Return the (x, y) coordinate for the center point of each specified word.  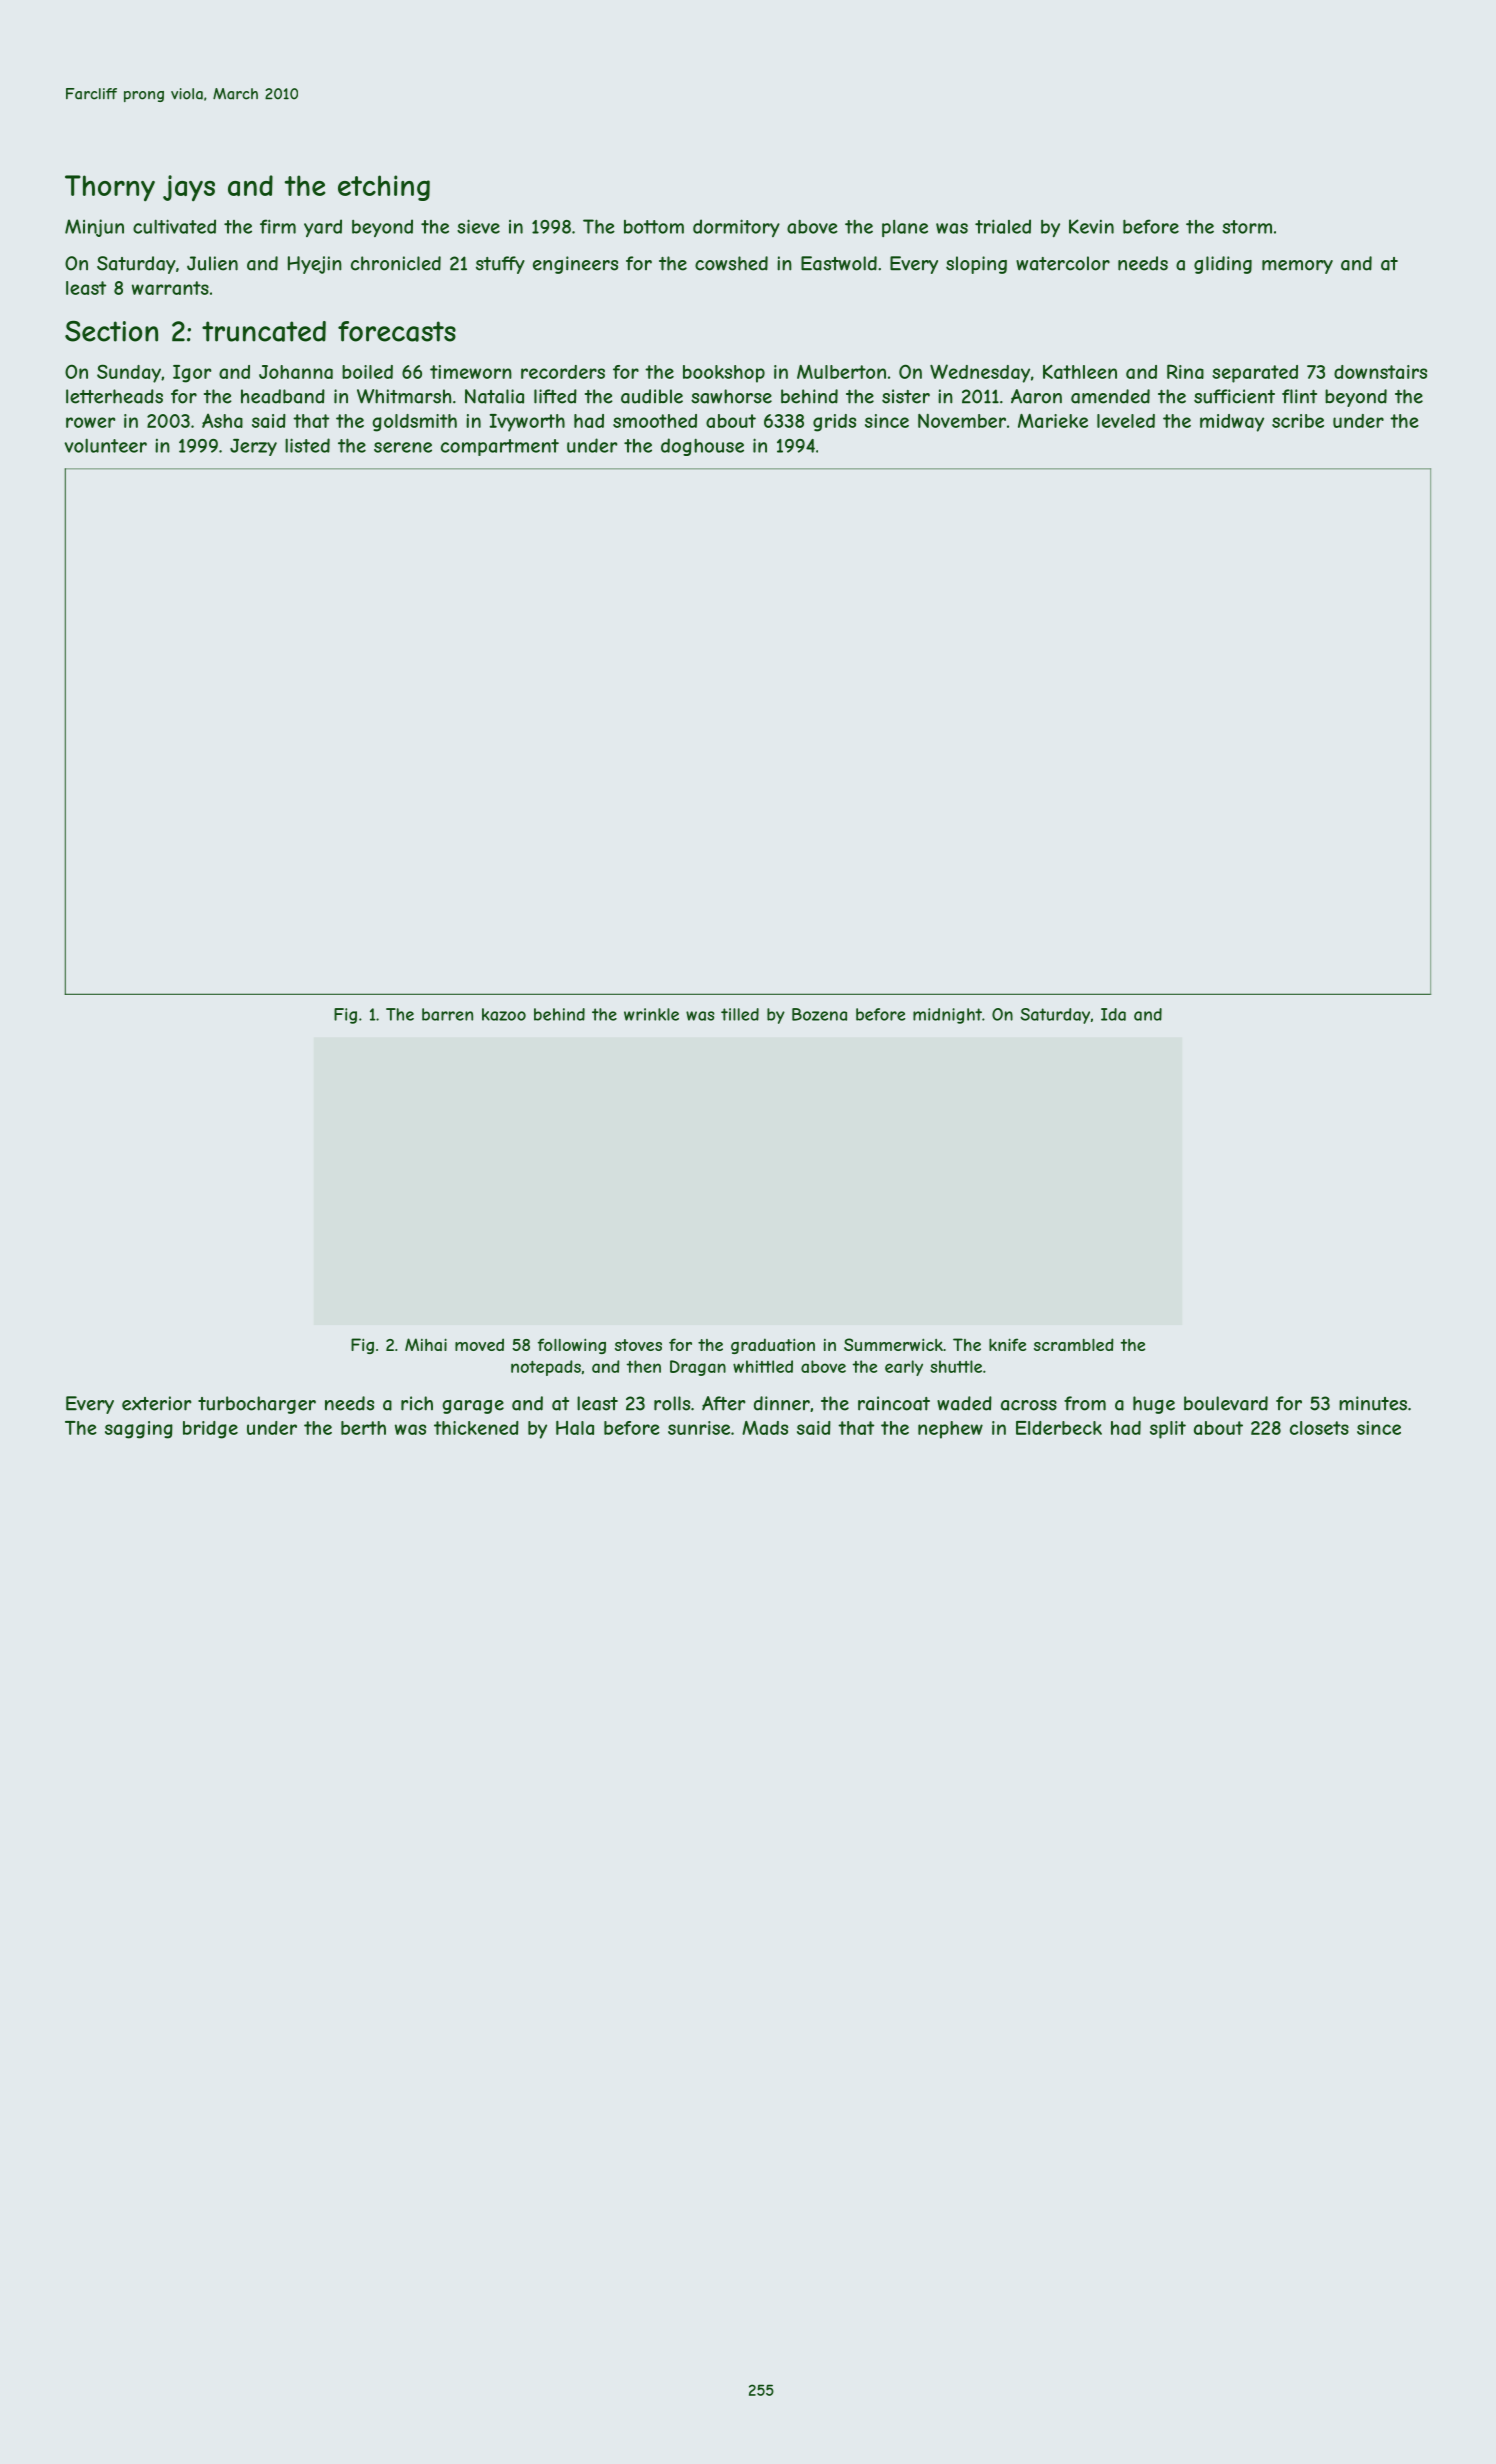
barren (447, 1014)
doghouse (702, 447)
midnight (947, 1016)
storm (1247, 227)
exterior (156, 1403)
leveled (1126, 421)
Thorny (110, 188)
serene (403, 447)
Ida (1113, 1014)
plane (905, 228)
